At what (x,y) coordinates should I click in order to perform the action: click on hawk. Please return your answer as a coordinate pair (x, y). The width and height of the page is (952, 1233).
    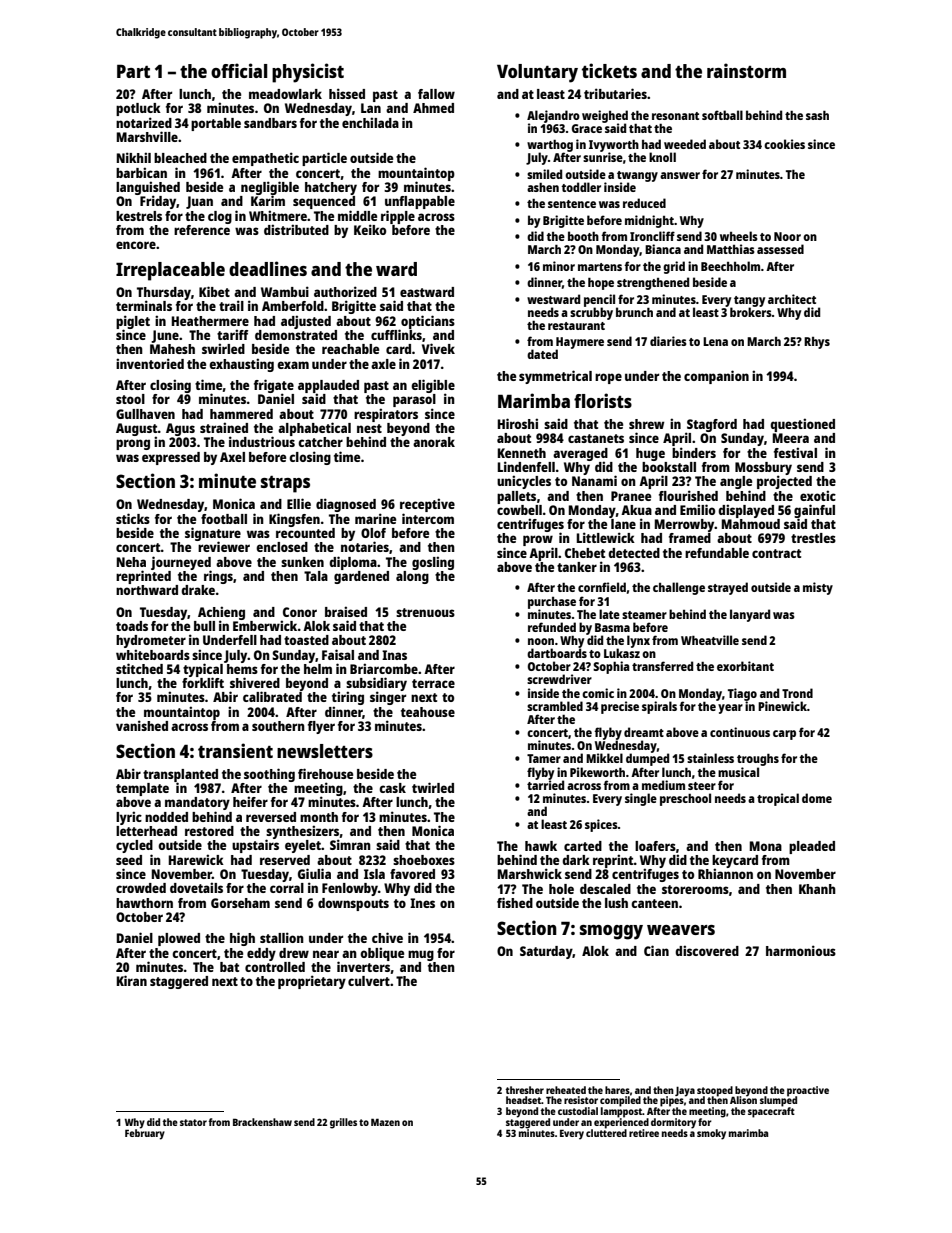
    Looking at the image, I should click on (541, 846).
